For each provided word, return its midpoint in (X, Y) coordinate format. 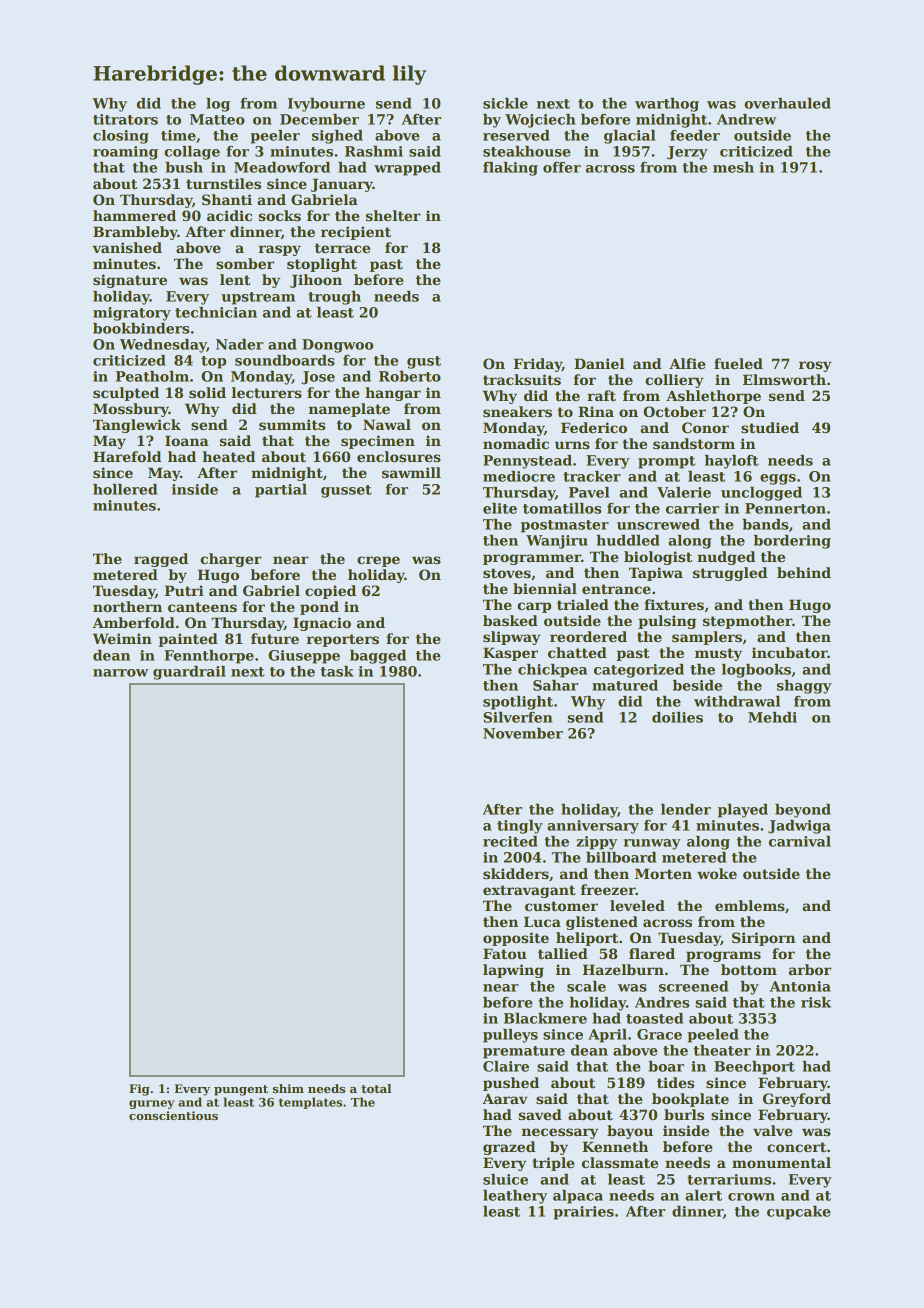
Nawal (387, 424)
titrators (125, 119)
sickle (505, 103)
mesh (733, 167)
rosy (815, 366)
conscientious (173, 1115)
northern (127, 606)
